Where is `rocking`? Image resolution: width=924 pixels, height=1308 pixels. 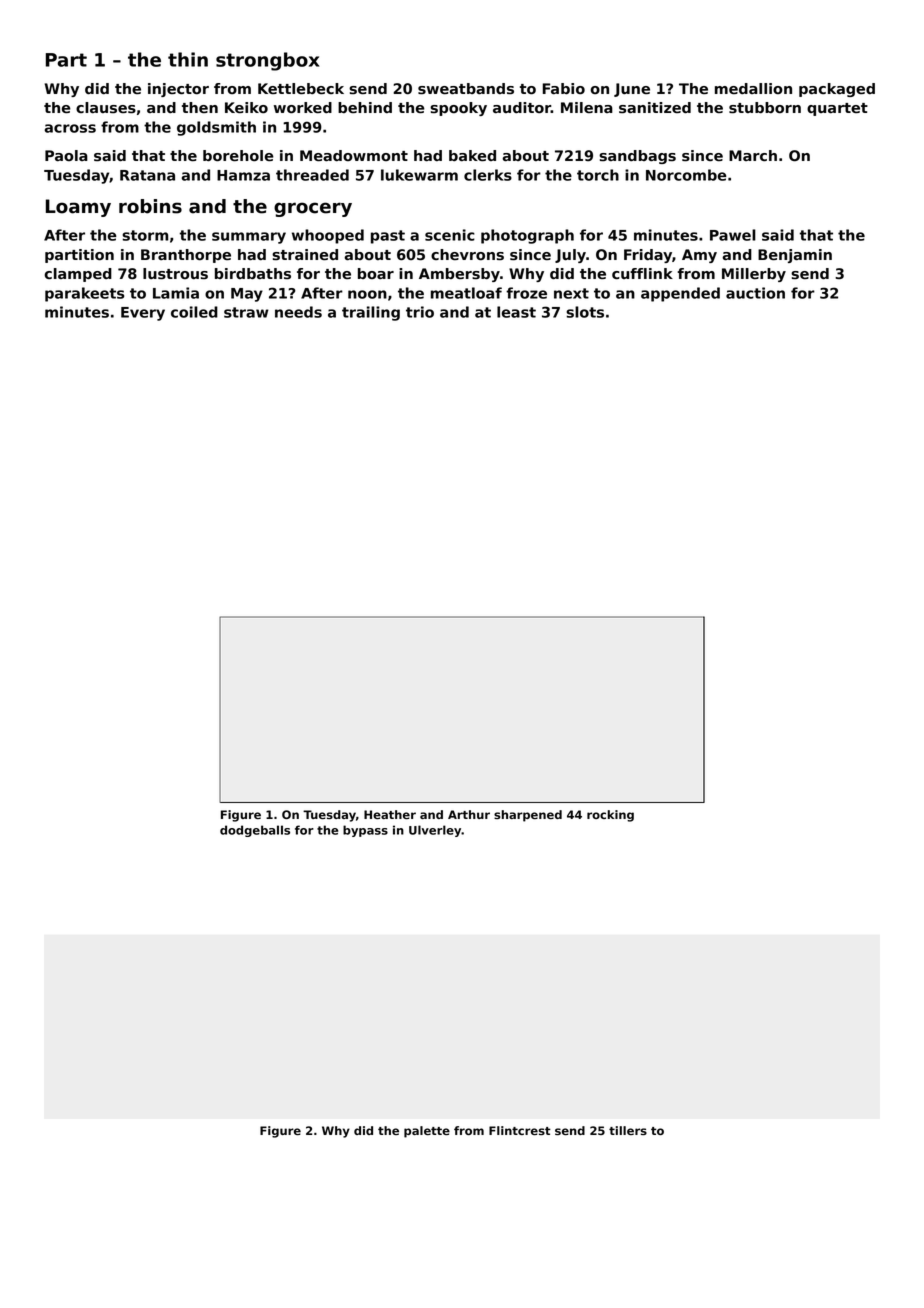
rocking is located at coordinates (610, 816).
